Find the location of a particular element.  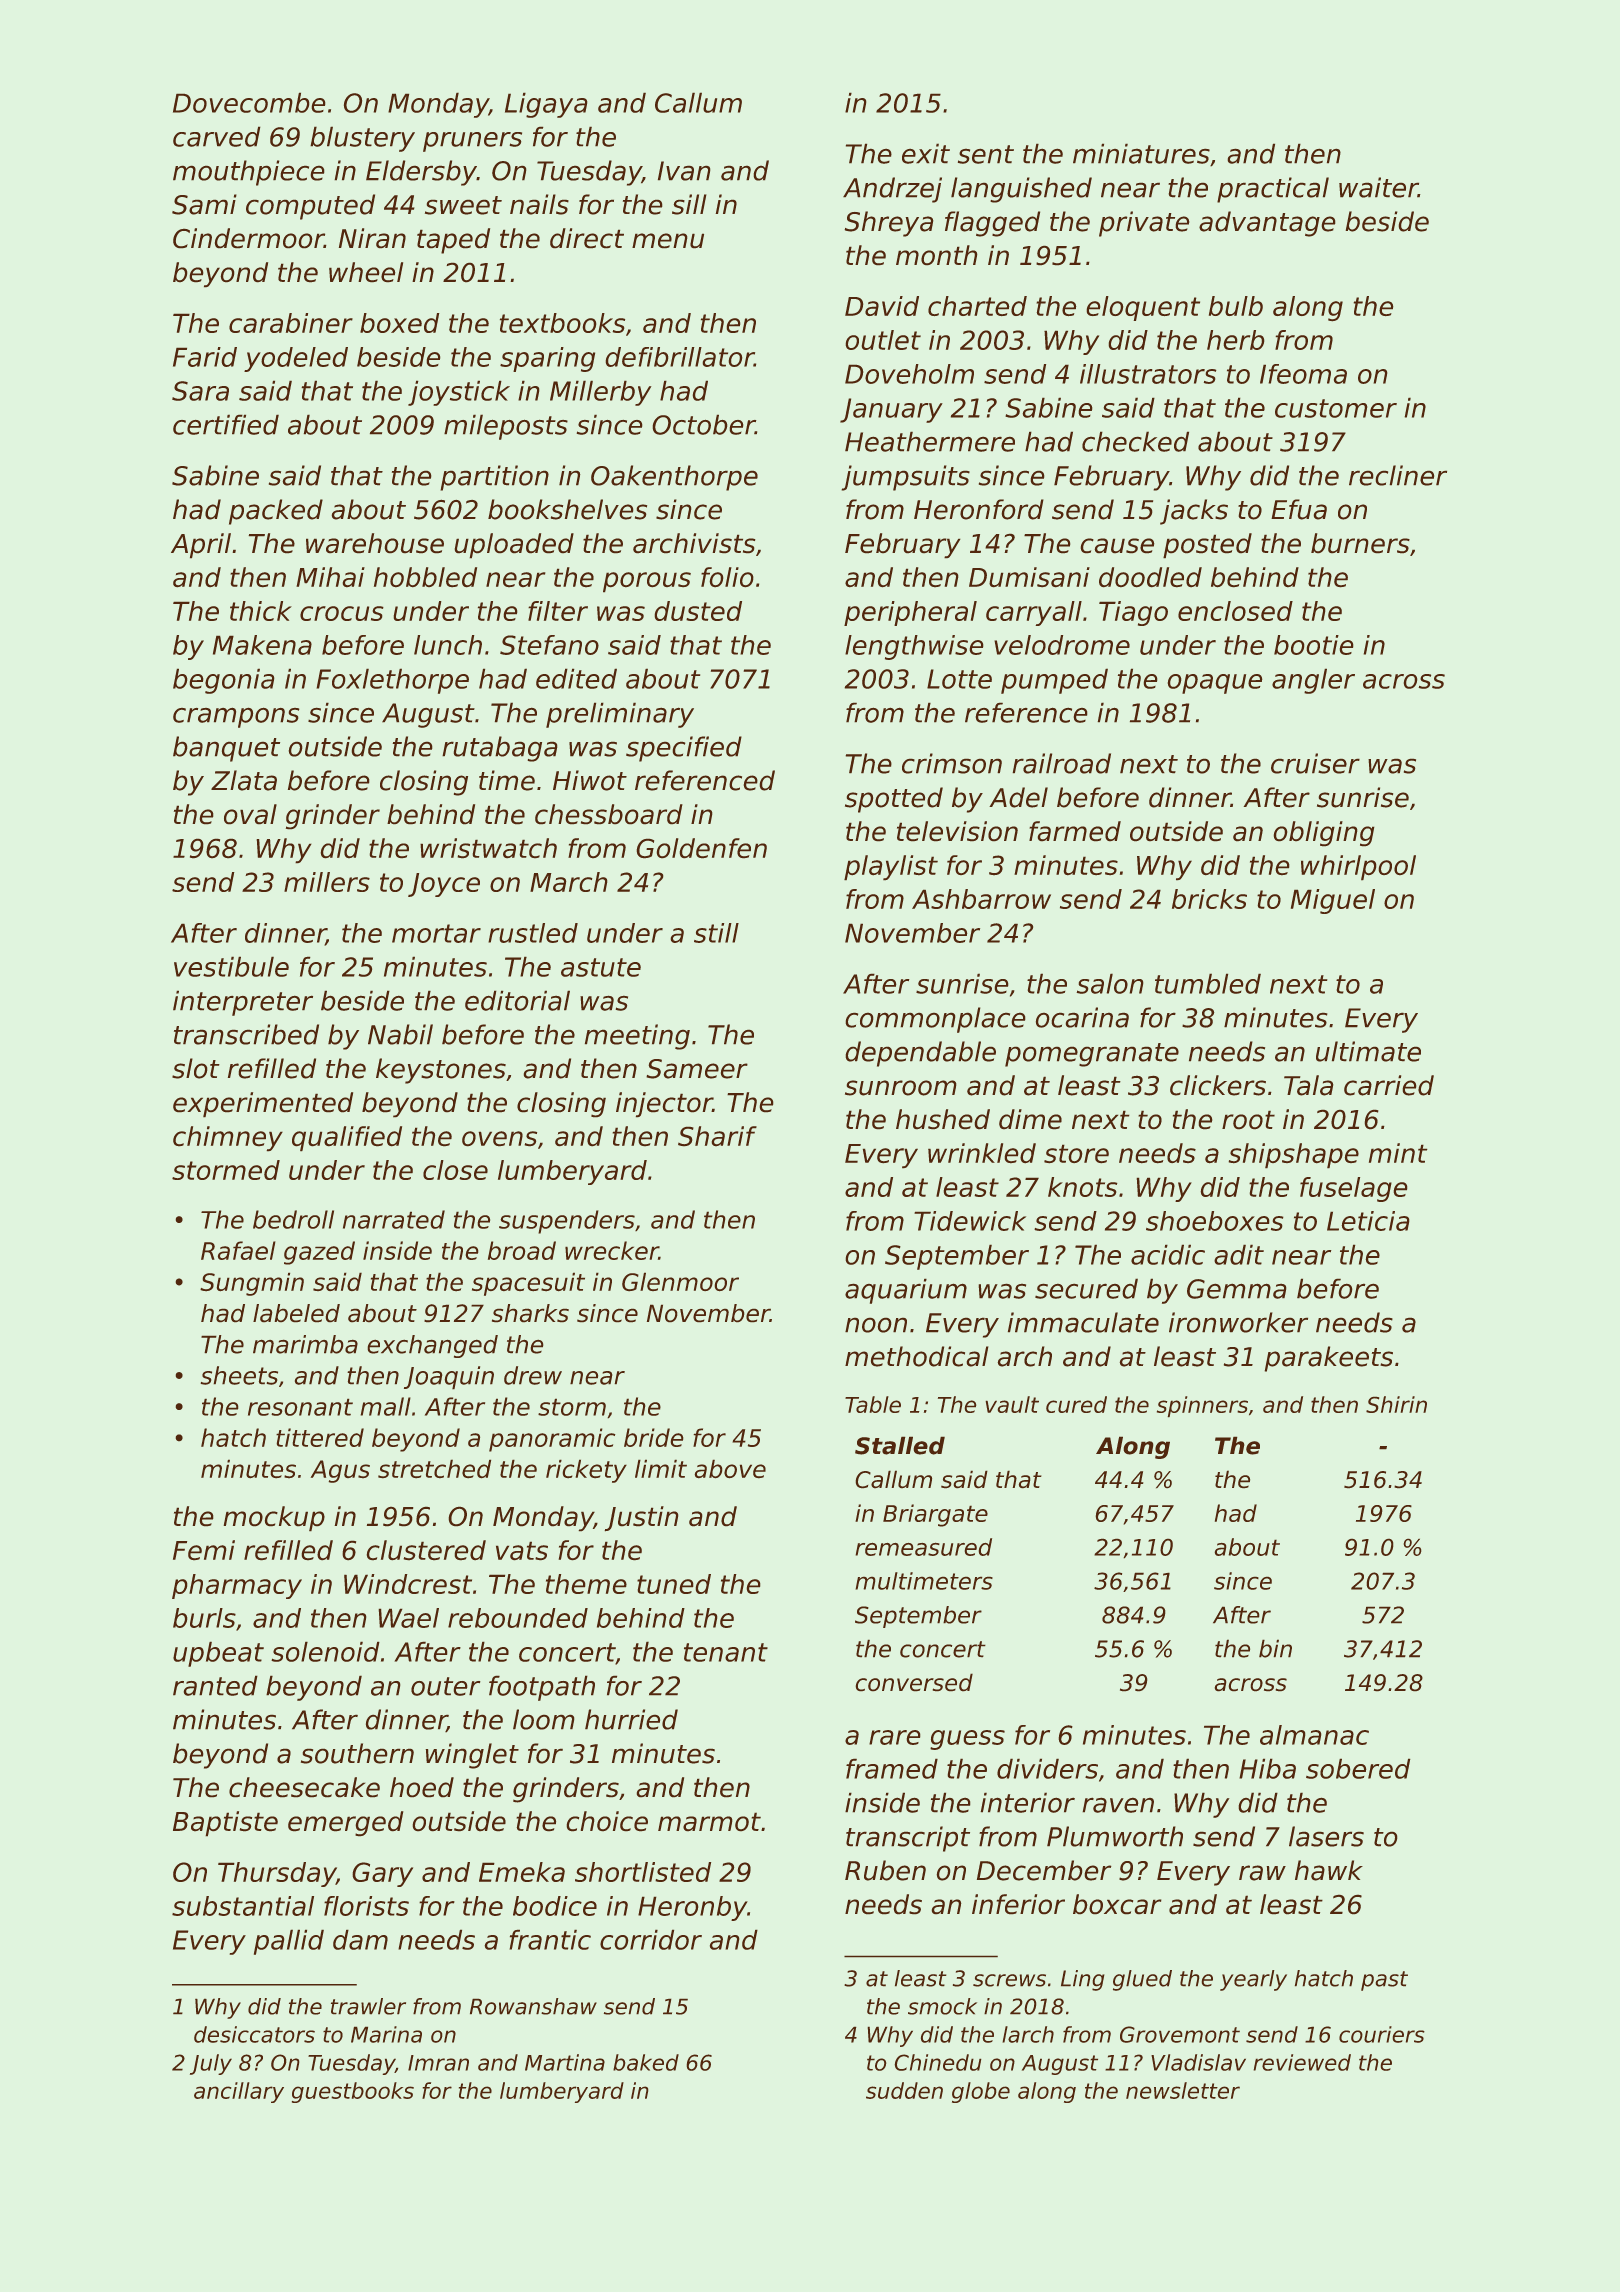

sweet is located at coordinates (463, 205).
